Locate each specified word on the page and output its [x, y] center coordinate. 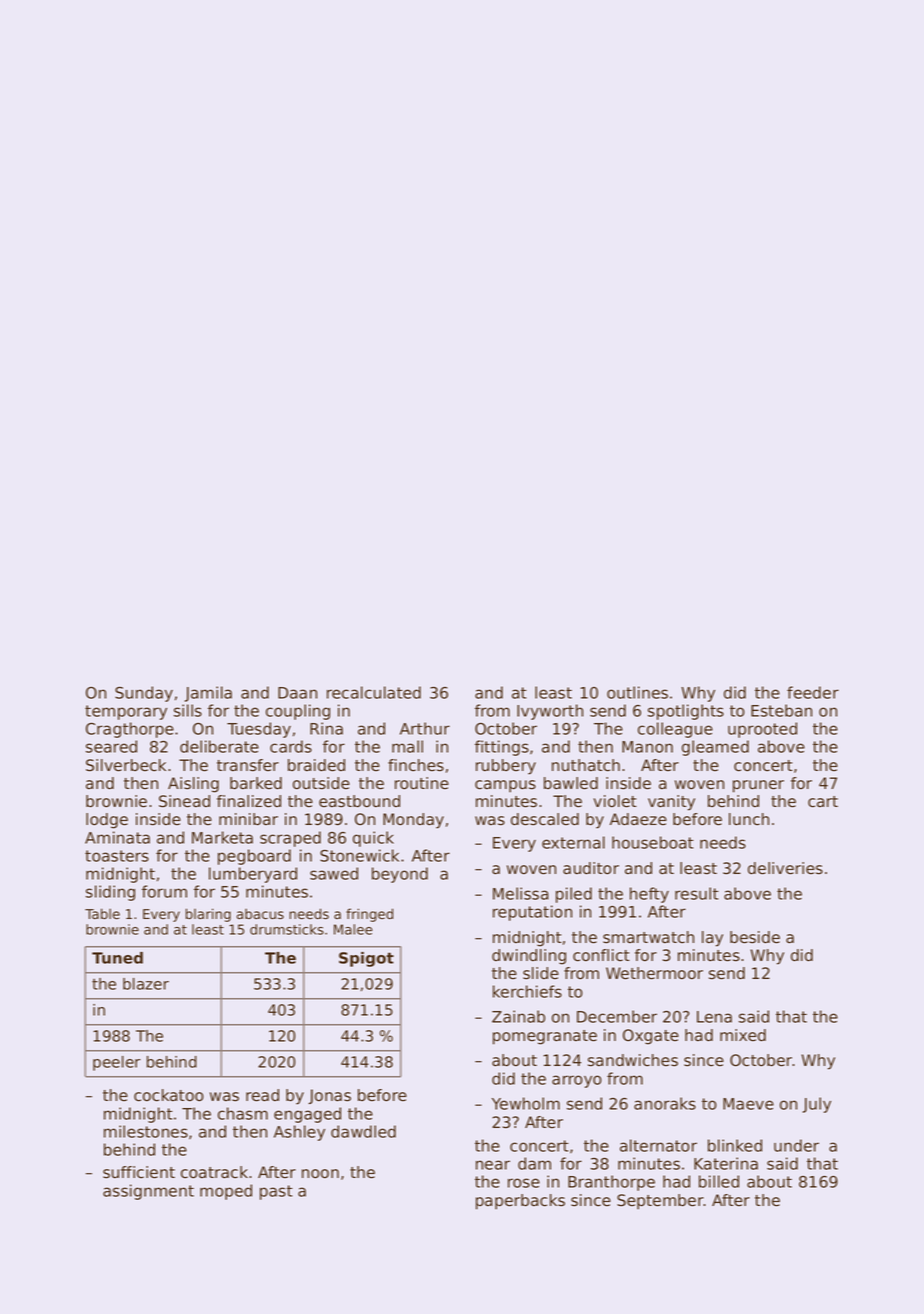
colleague [675, 730]
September [660, 1202]
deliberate [219, 746]
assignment [148, 1192]
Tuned [117, 958]
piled [574, 895]
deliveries [785, 868]
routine [422, 783]
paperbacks [520, 1202]
